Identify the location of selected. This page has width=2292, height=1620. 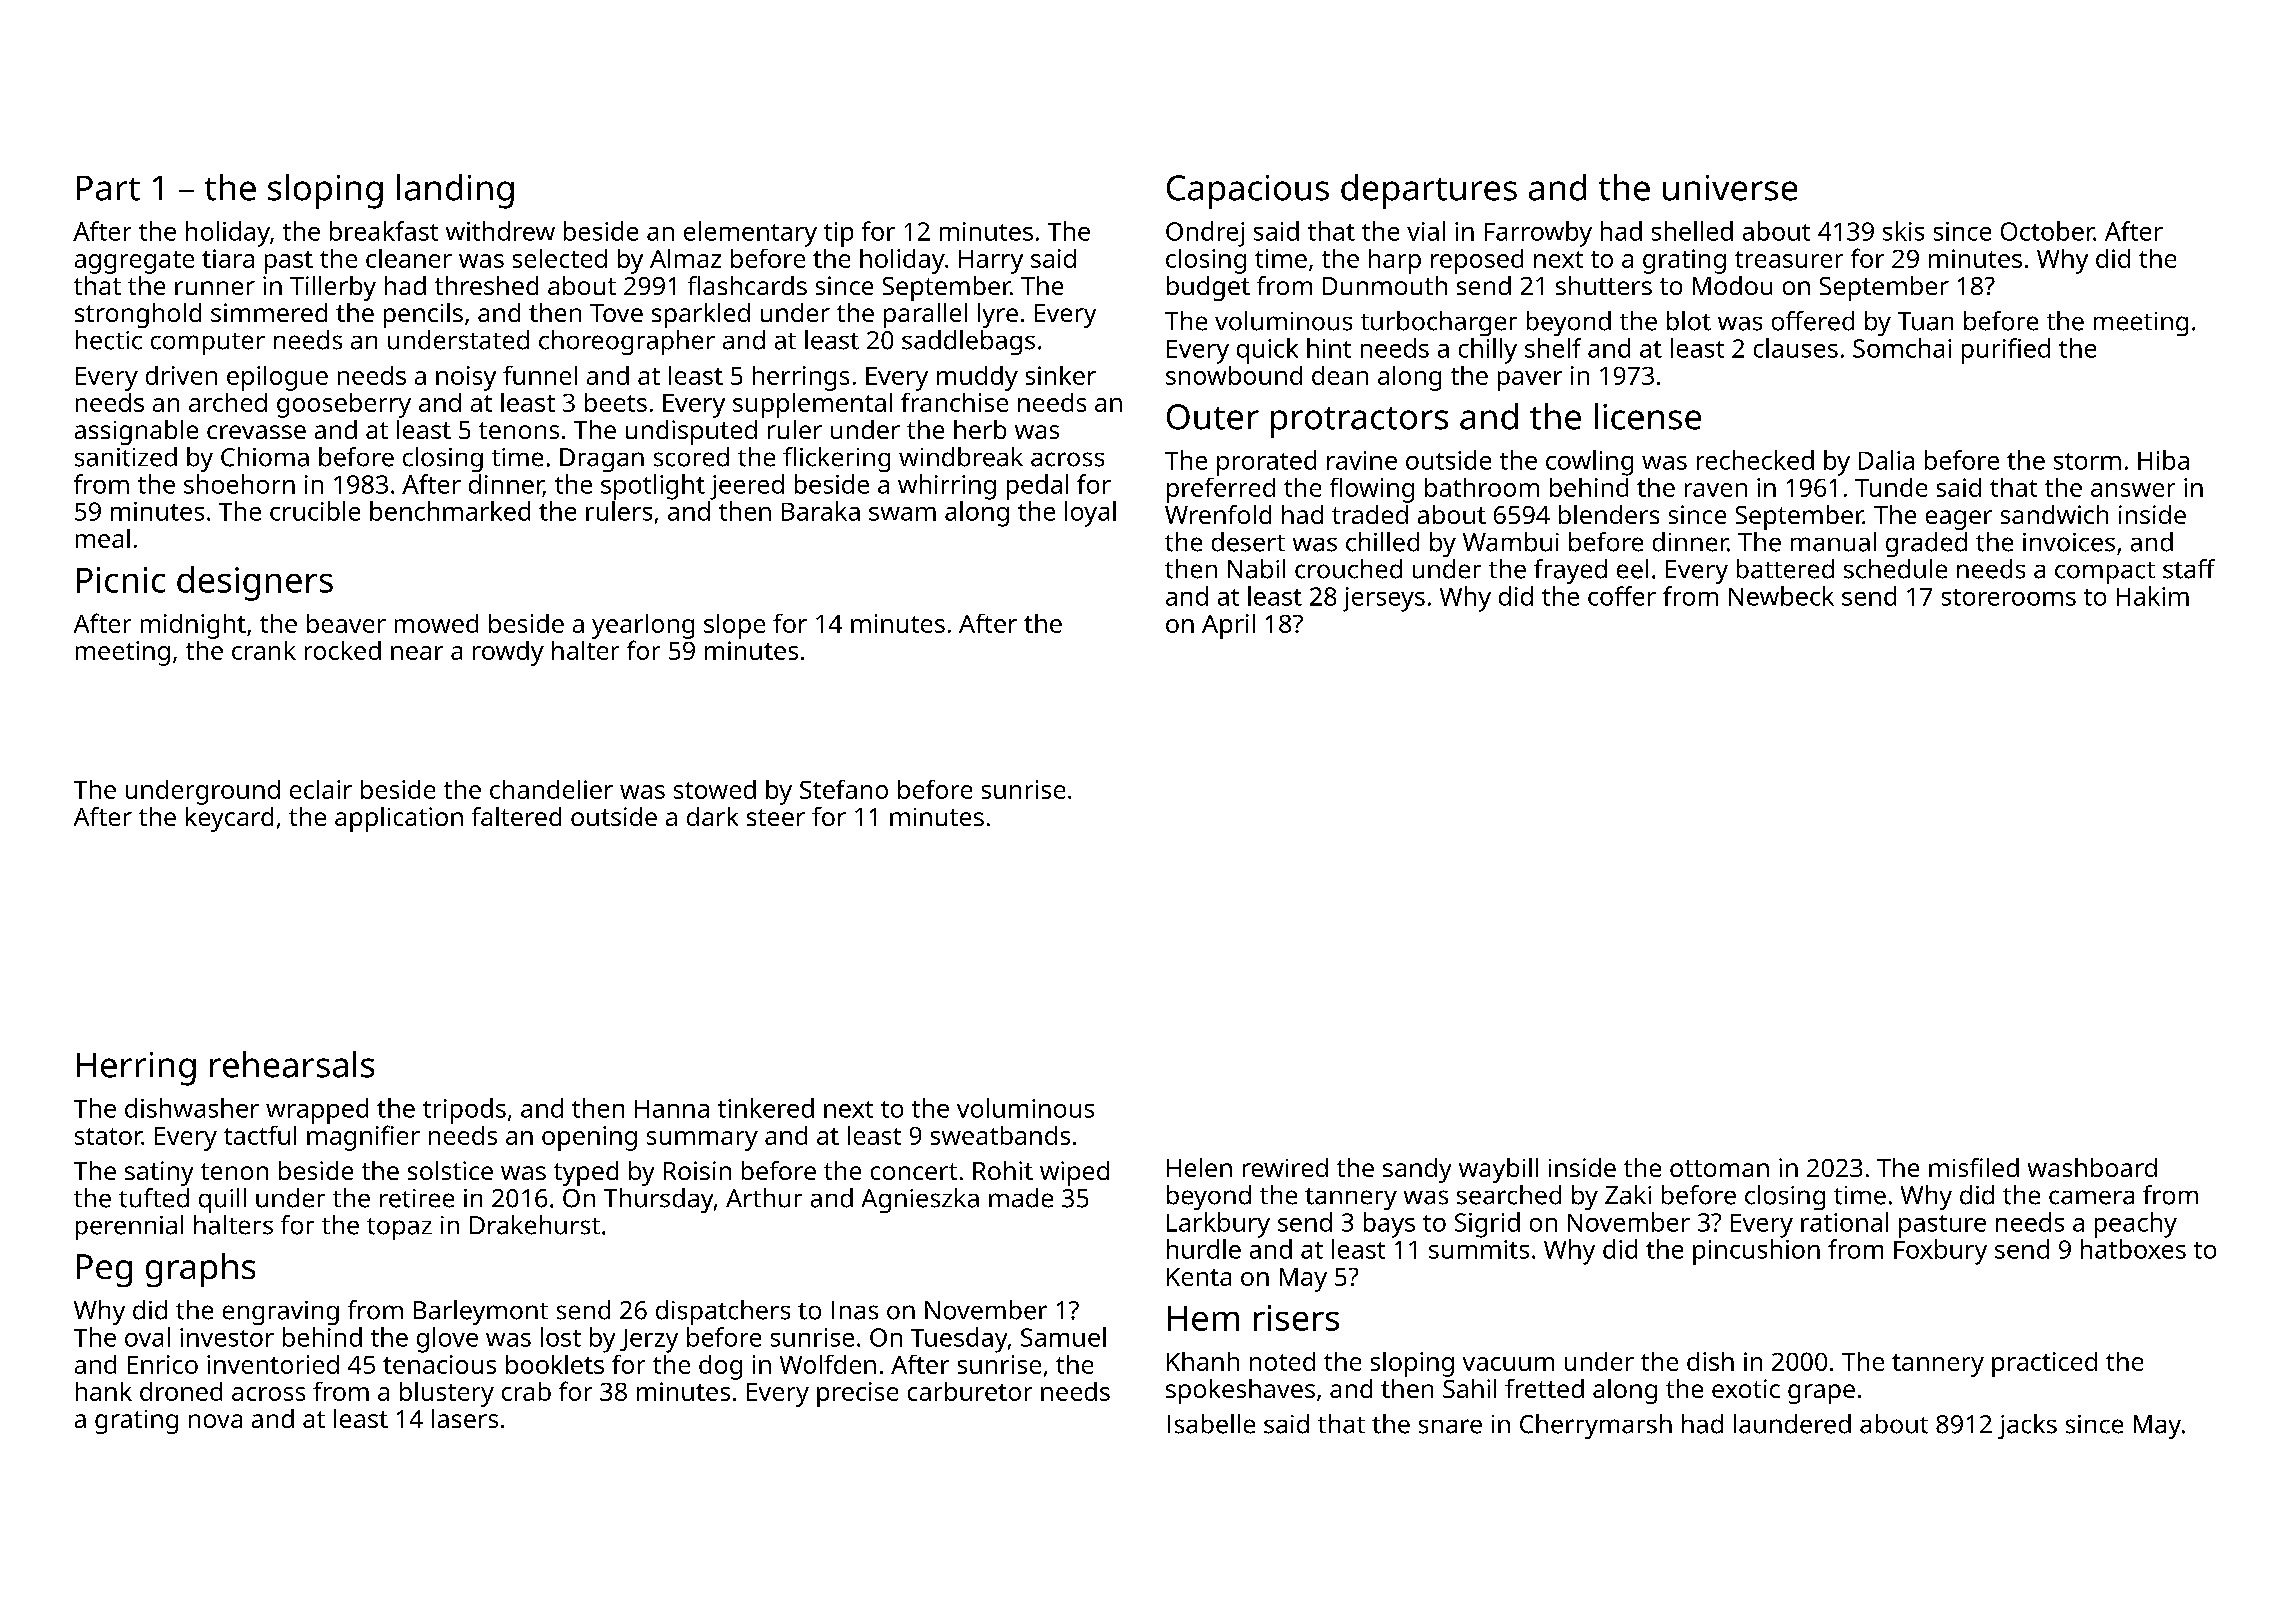
(560, 258).
